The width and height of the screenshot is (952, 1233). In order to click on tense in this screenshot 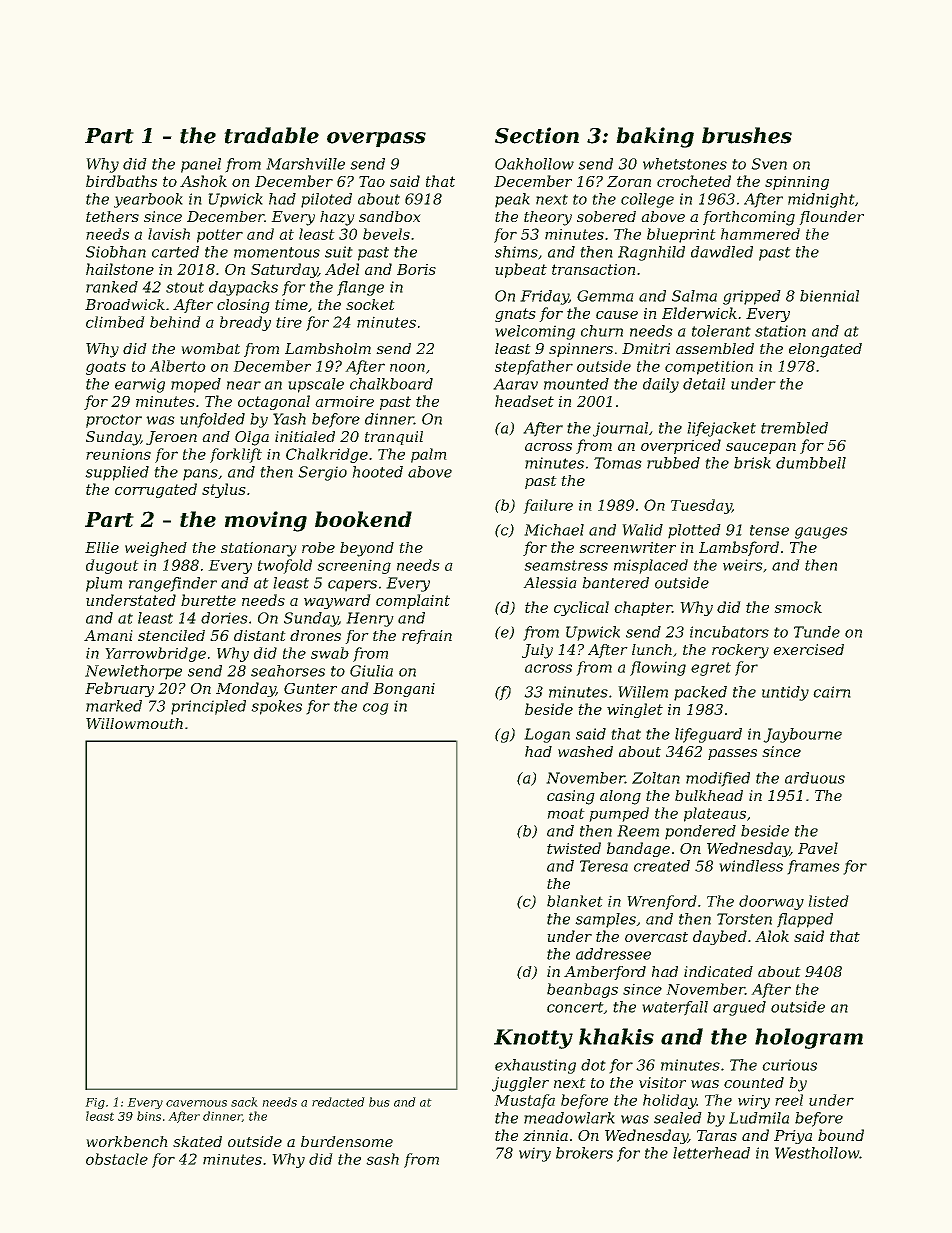, I will do `click(769, 530)`.
